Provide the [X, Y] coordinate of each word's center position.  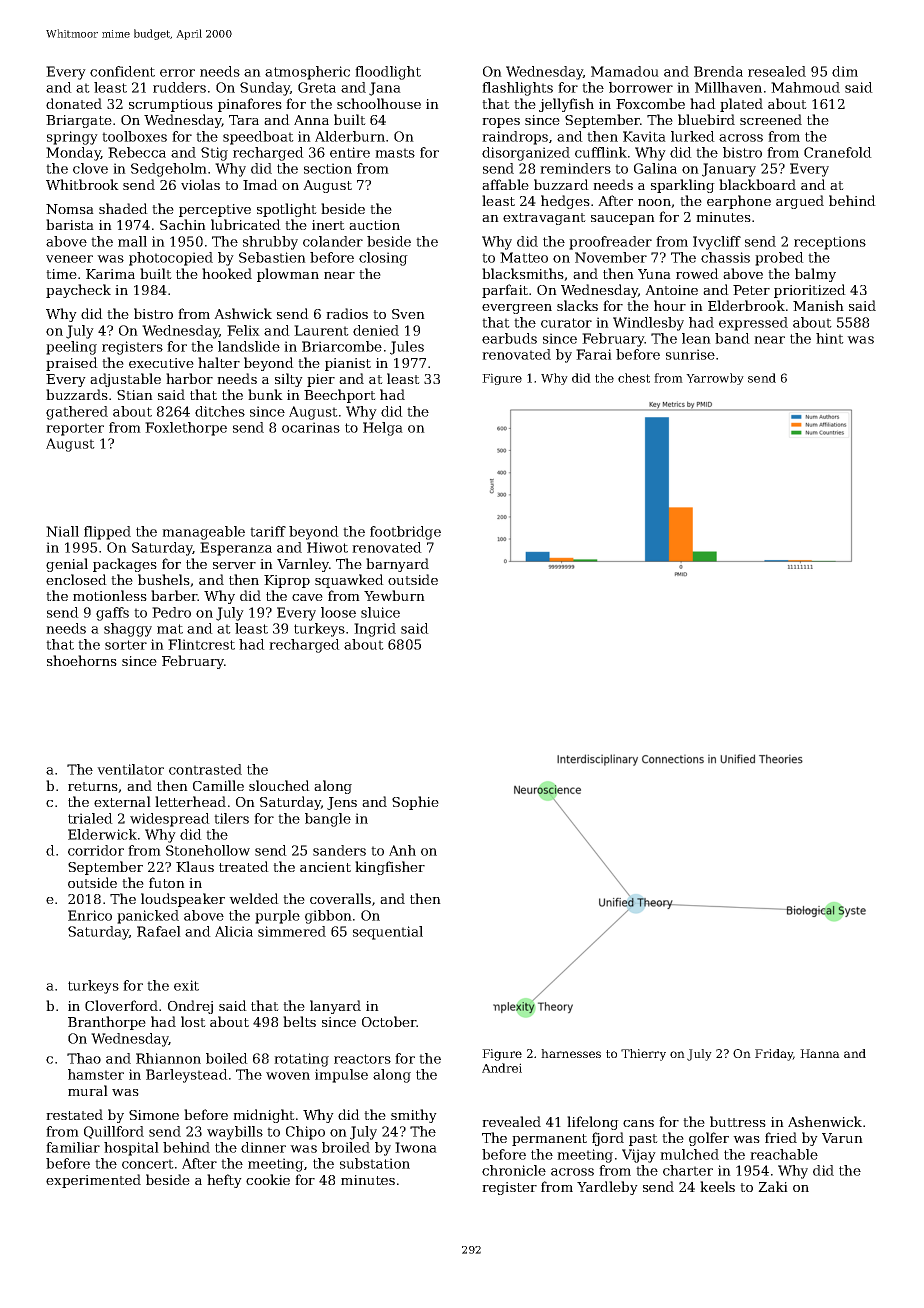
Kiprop [287, 581]
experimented [93, 1181]
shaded [123, 208]
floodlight [388, 73]
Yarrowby [715, 379]
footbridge [405, 533]
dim [845, 71]
